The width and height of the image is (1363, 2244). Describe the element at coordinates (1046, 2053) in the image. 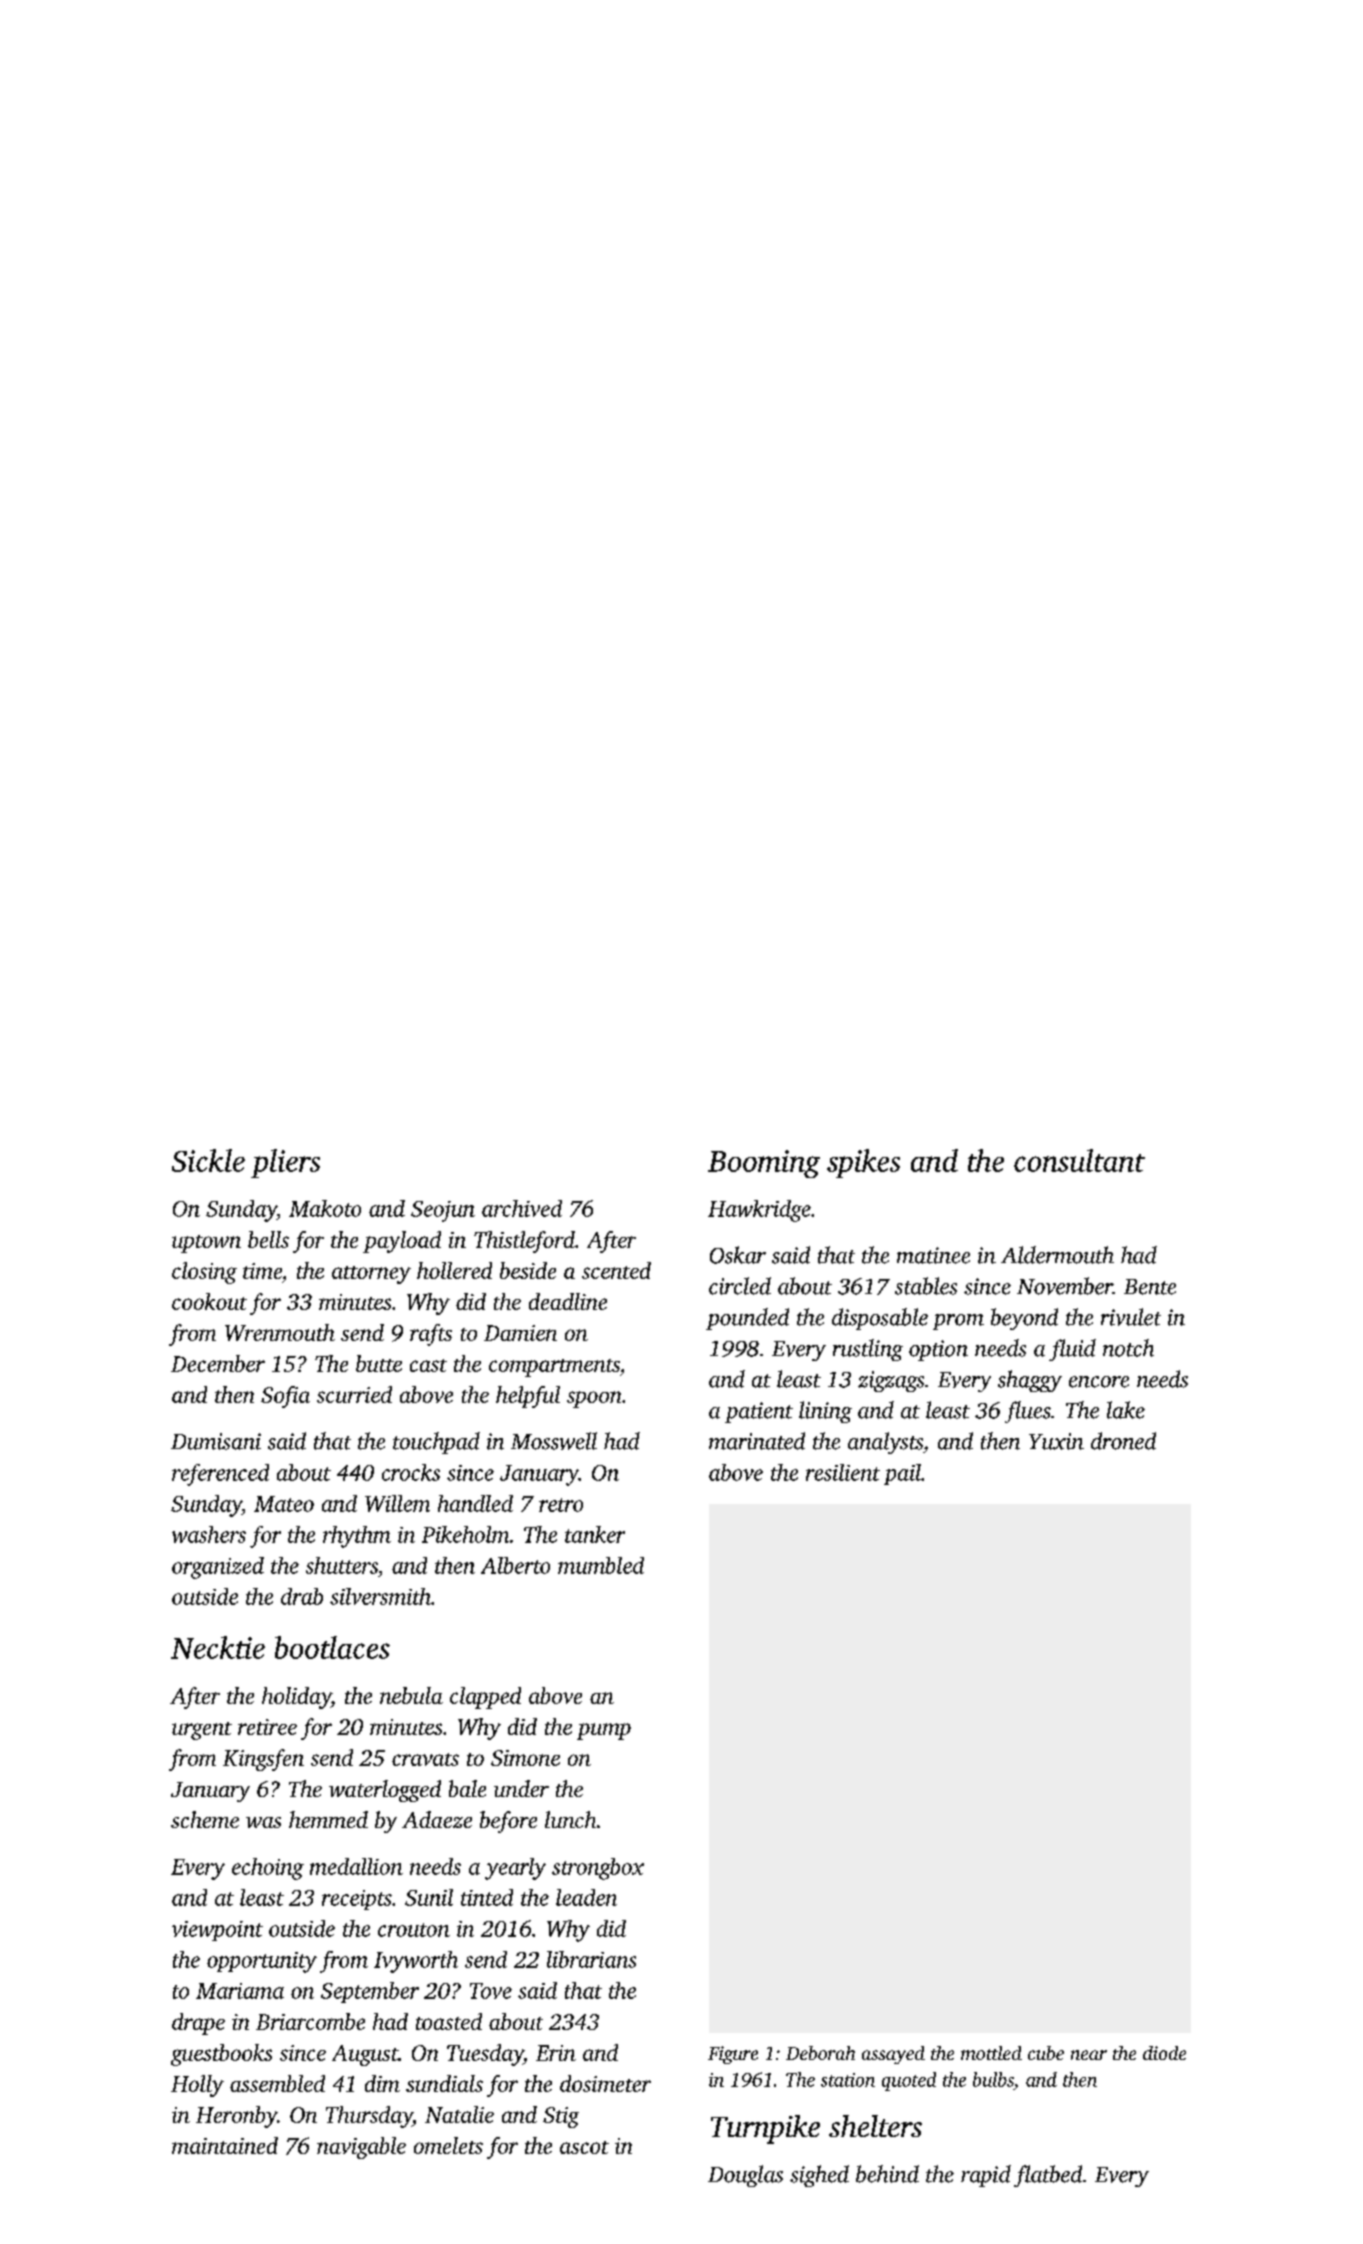

I see `cube` at that location.
